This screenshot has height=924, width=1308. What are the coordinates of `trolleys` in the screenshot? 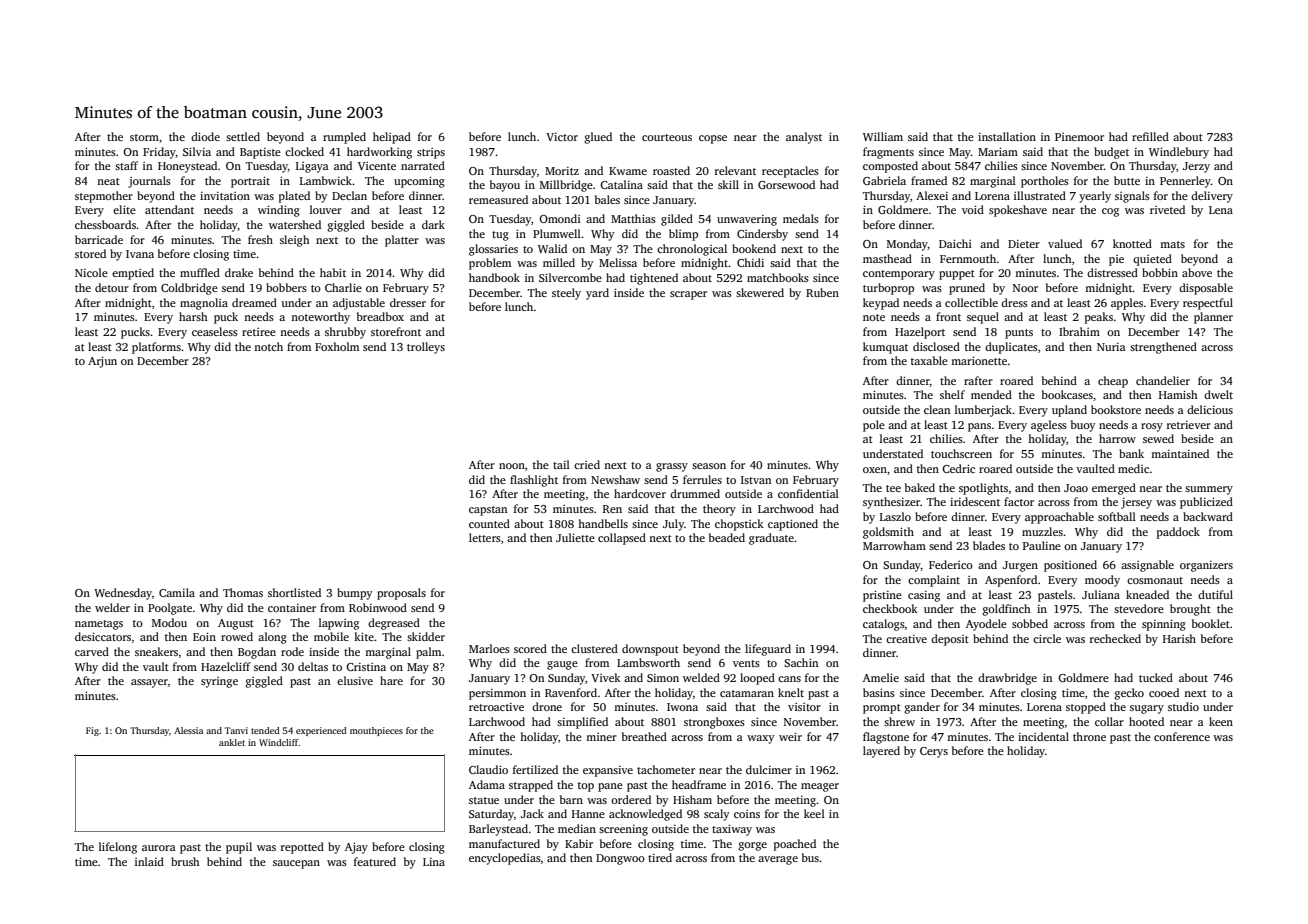 It's located at (426, 348).
